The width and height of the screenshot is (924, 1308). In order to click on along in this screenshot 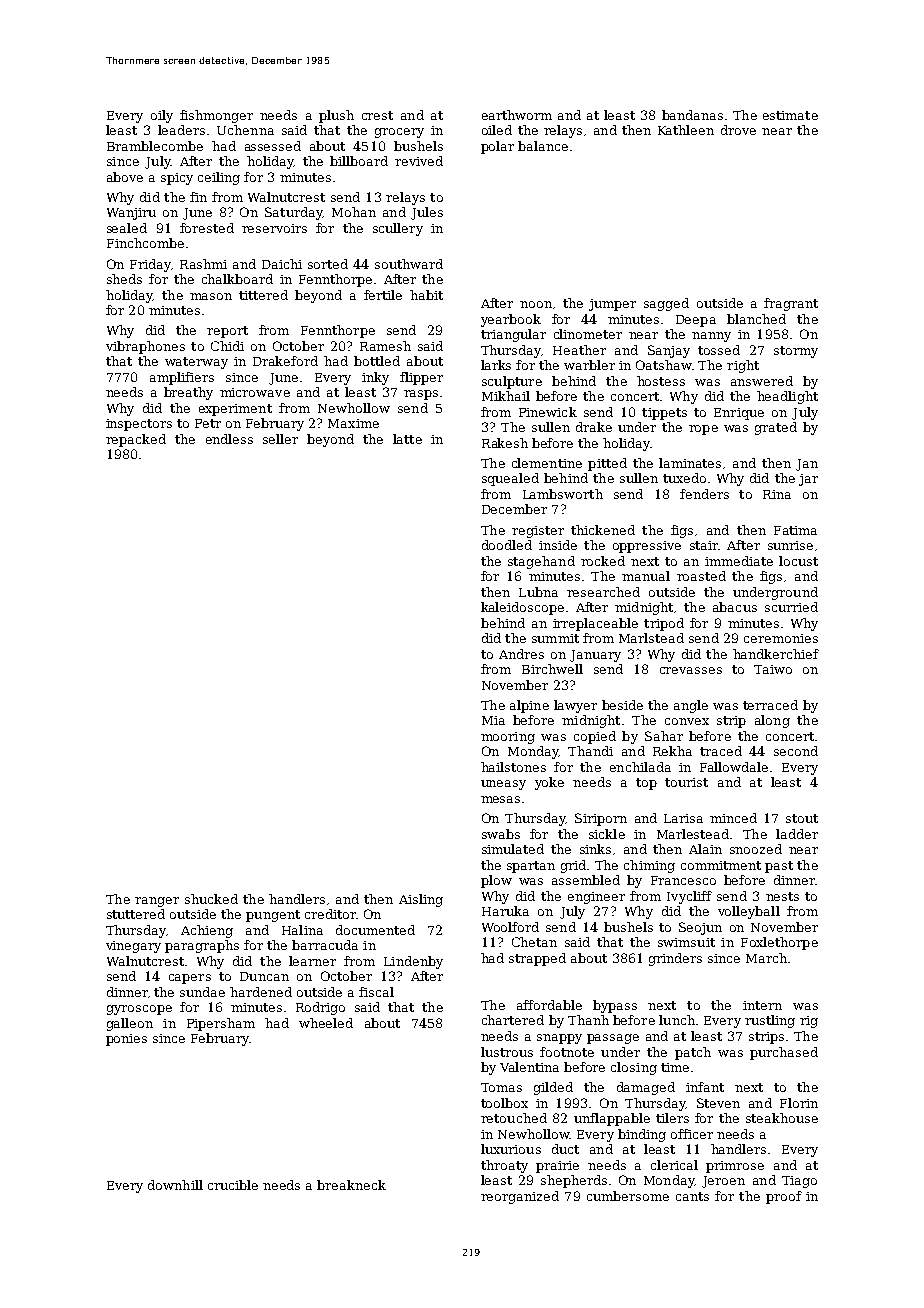, I will do `click(772, 721)`.
